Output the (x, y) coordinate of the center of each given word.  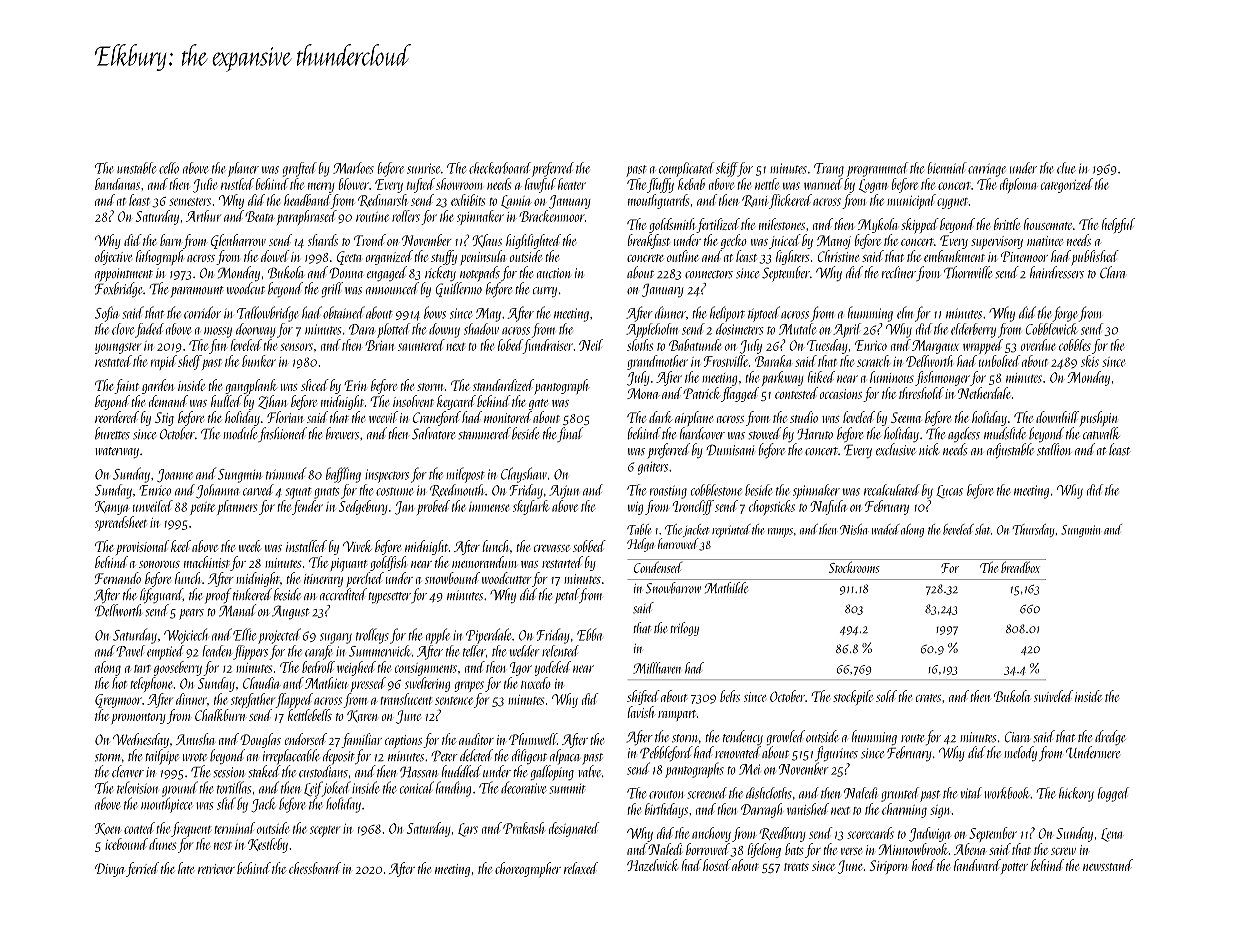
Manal (237, 610)
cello (169, 168)
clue (1066, 168)
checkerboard (500, 168)
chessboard (315, 868)
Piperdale (488, 636)
